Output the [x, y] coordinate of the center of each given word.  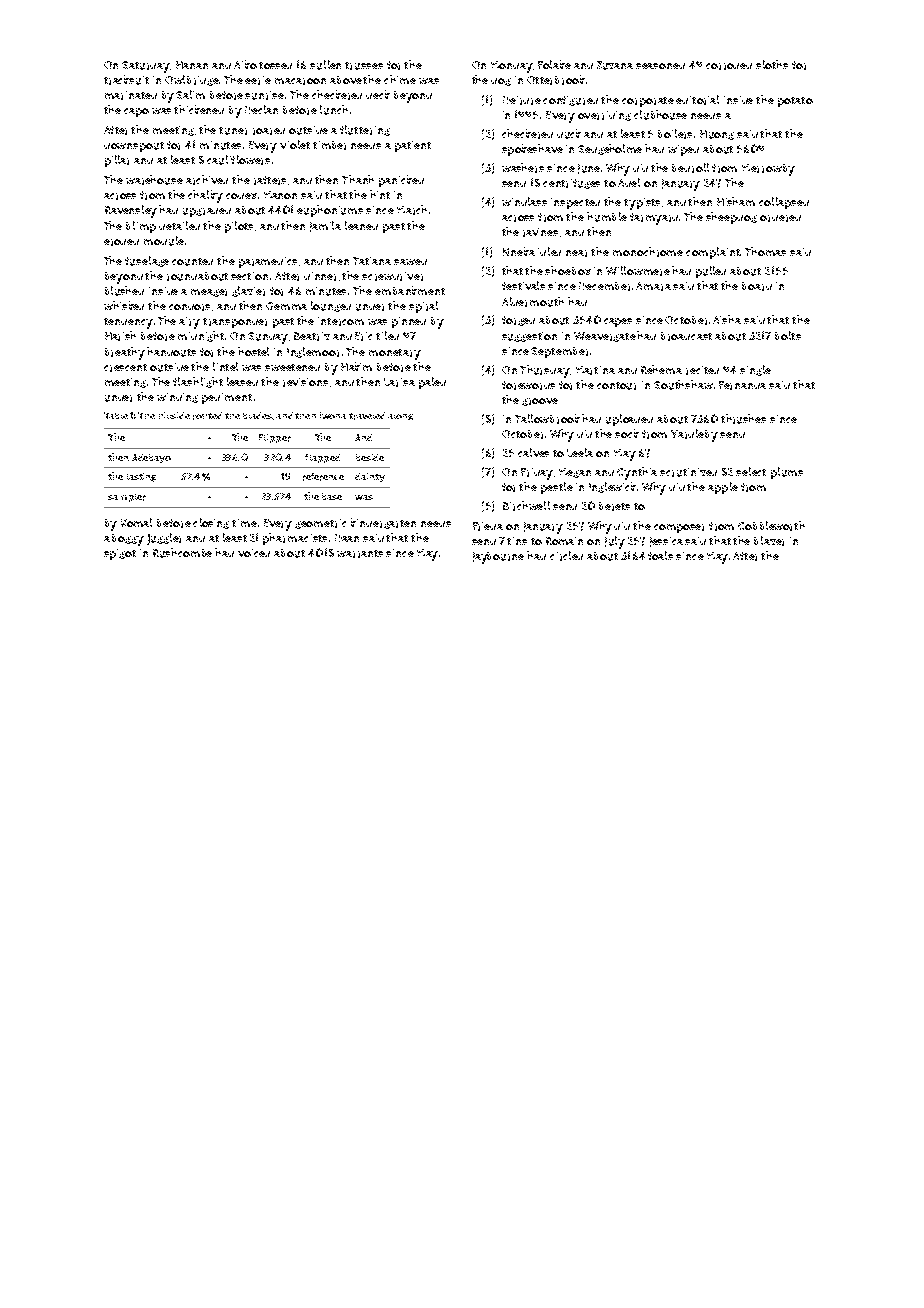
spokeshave [532, 150]
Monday [511, 67]
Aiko [245, 64]
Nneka [519, 251]
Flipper [275, 438]
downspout [134, 147]
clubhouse [660, 115]
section [249, 276]
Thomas [765, 251]
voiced [254, 553]
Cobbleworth [771, 526]
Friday [537, 474]
